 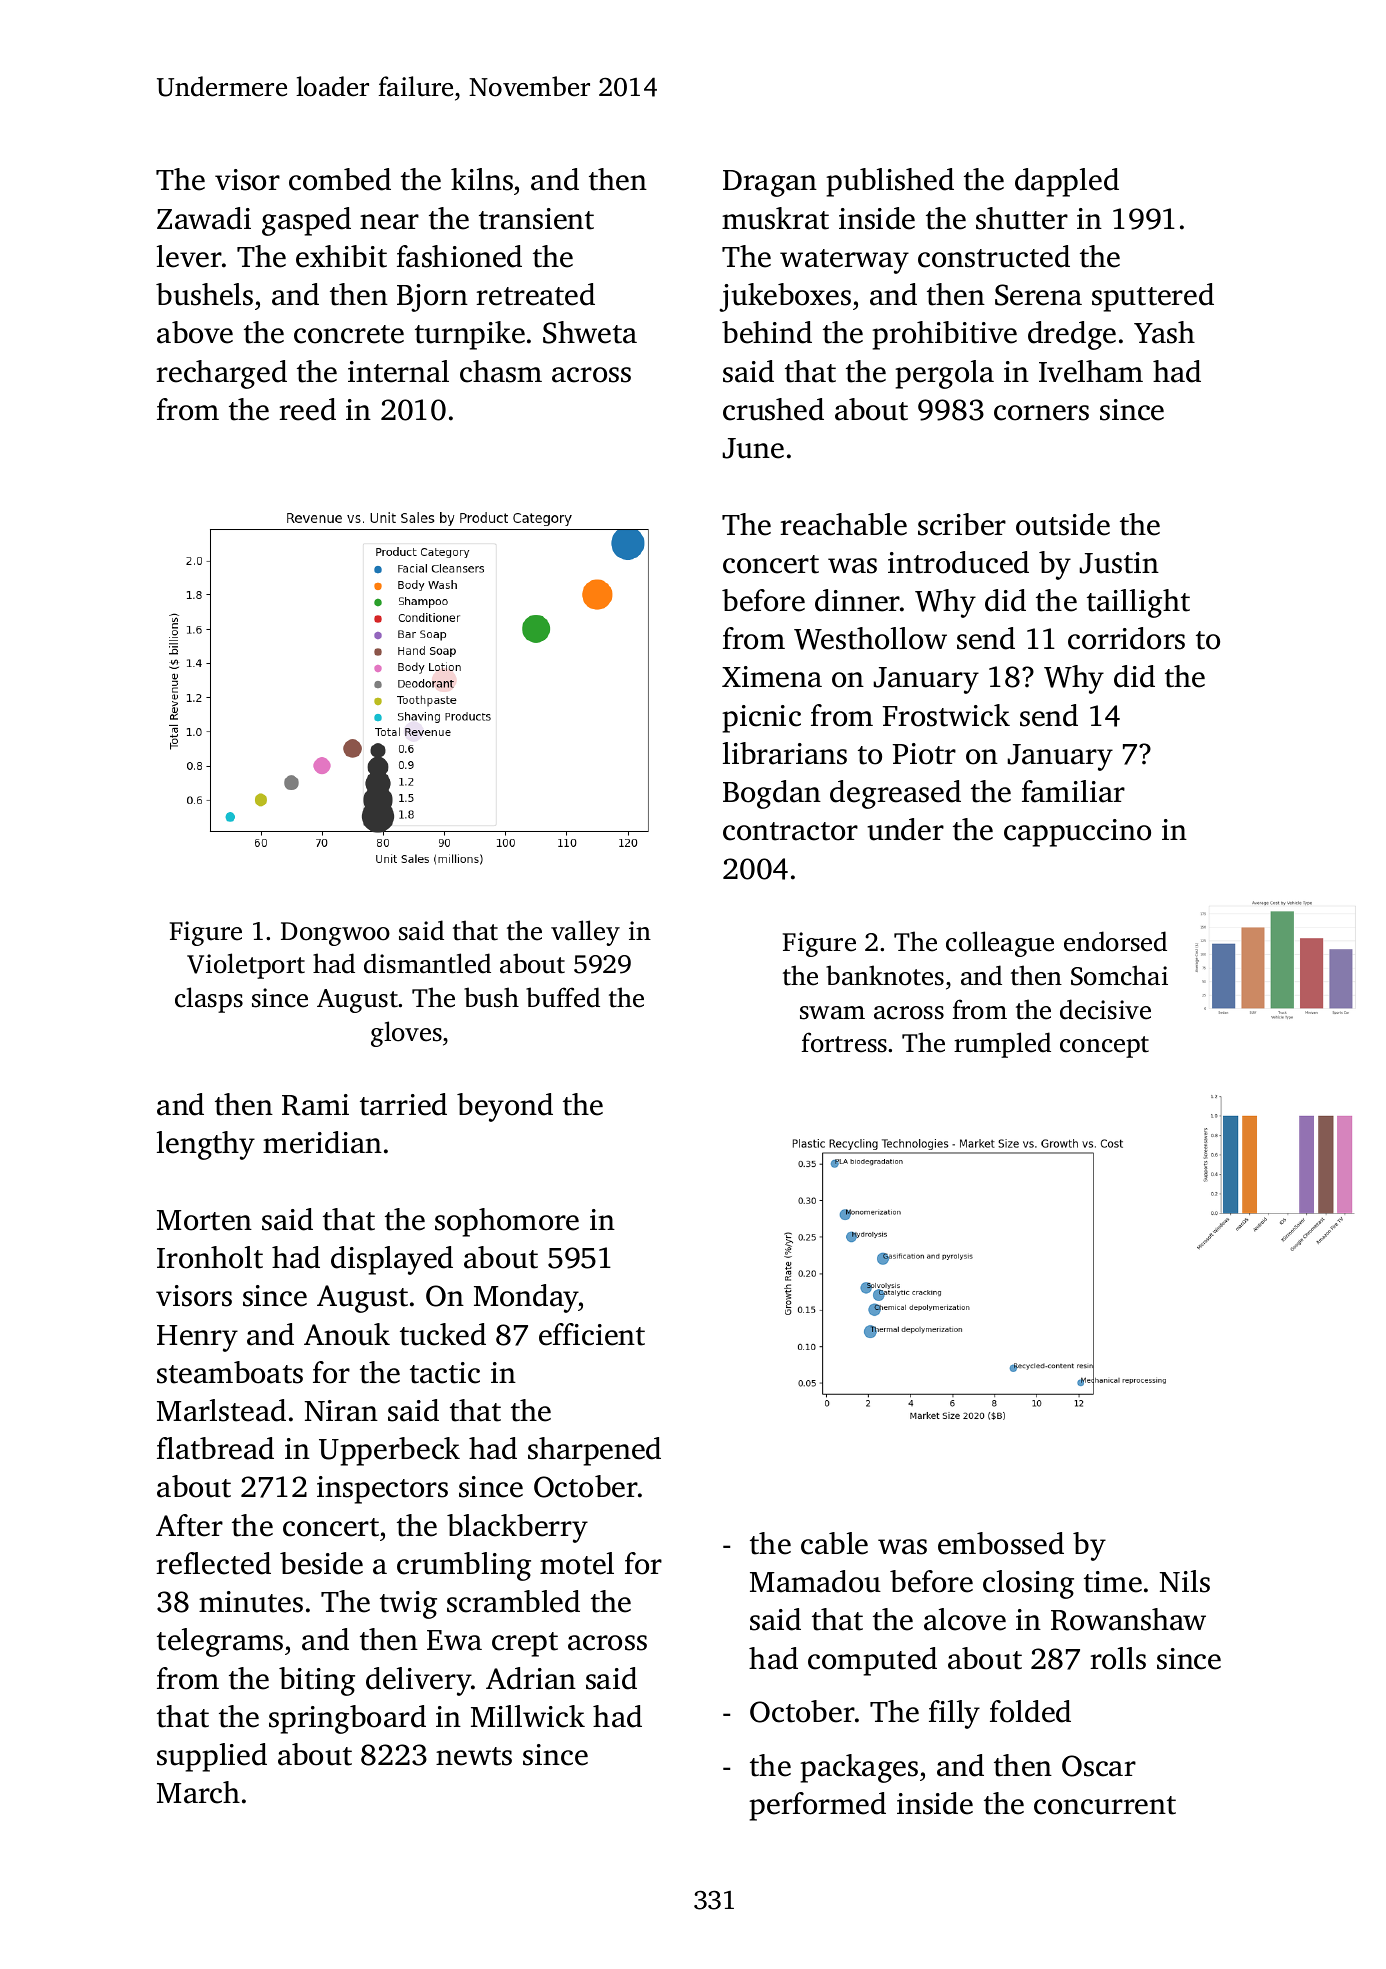 I want to click on supplied, so click(x=212, y=1757).
